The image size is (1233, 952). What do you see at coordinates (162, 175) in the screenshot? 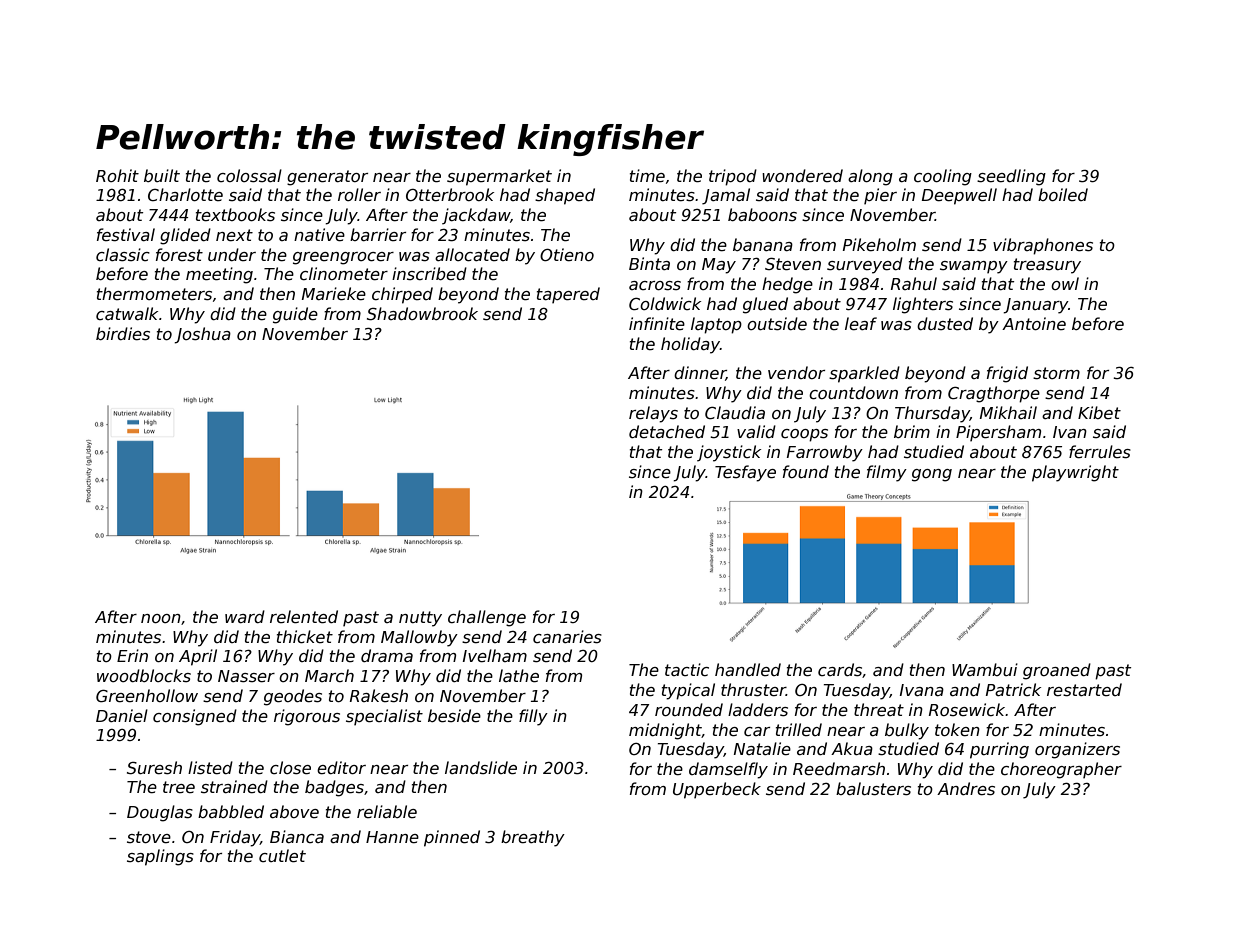
I see `built` at bounding box center [162, 175].
